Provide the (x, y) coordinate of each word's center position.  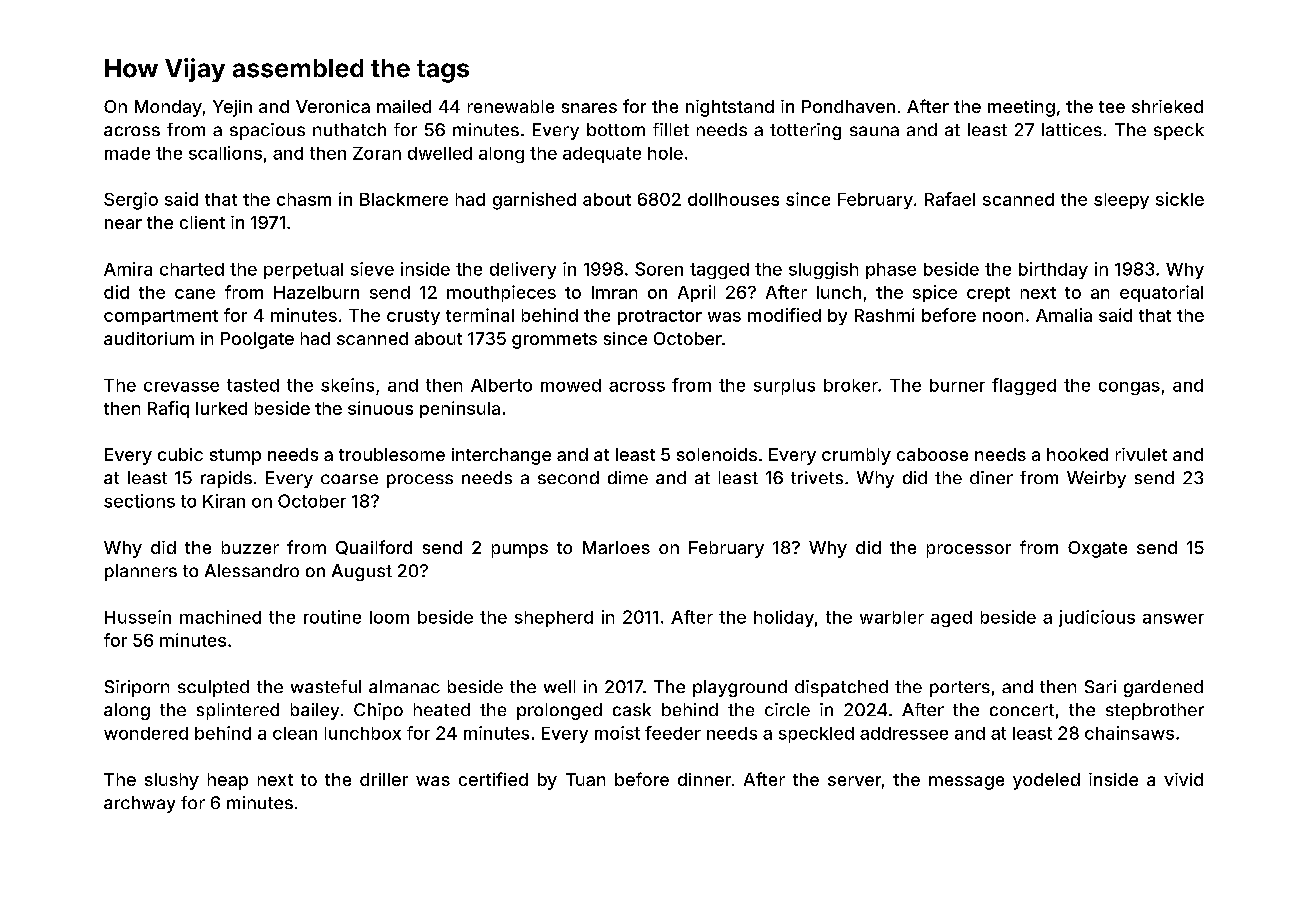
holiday (784, 618)
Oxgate (1097, 549)
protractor (660, 317)
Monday (168, 108)
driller (384, 779)
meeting (1021, 108)
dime (628, 477)
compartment (161, 317)
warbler (892, 617)
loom (389, 617)
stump (235, 457)
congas (1129, 388)
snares (589, 108)
